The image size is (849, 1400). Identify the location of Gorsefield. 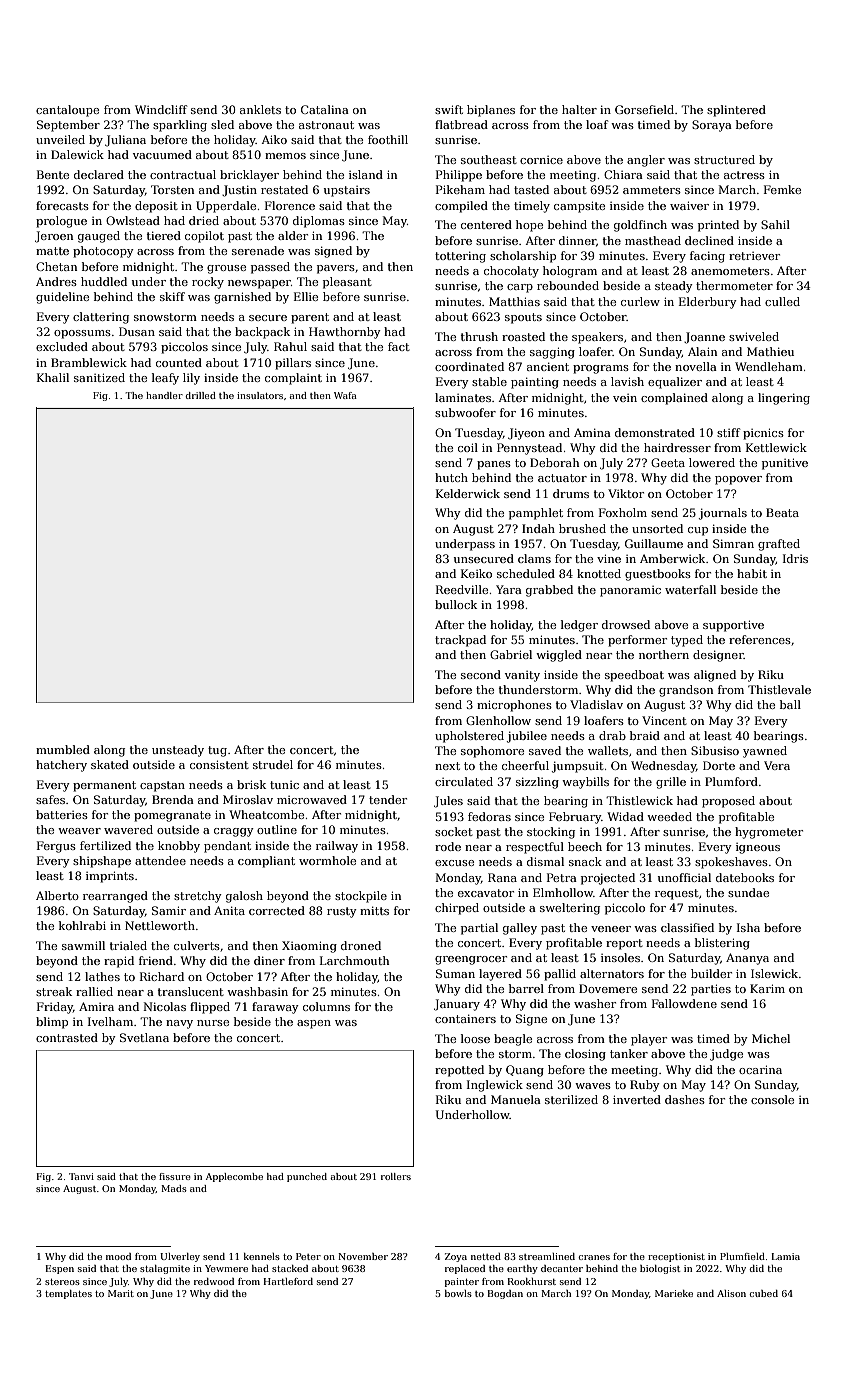
(644, 109).
